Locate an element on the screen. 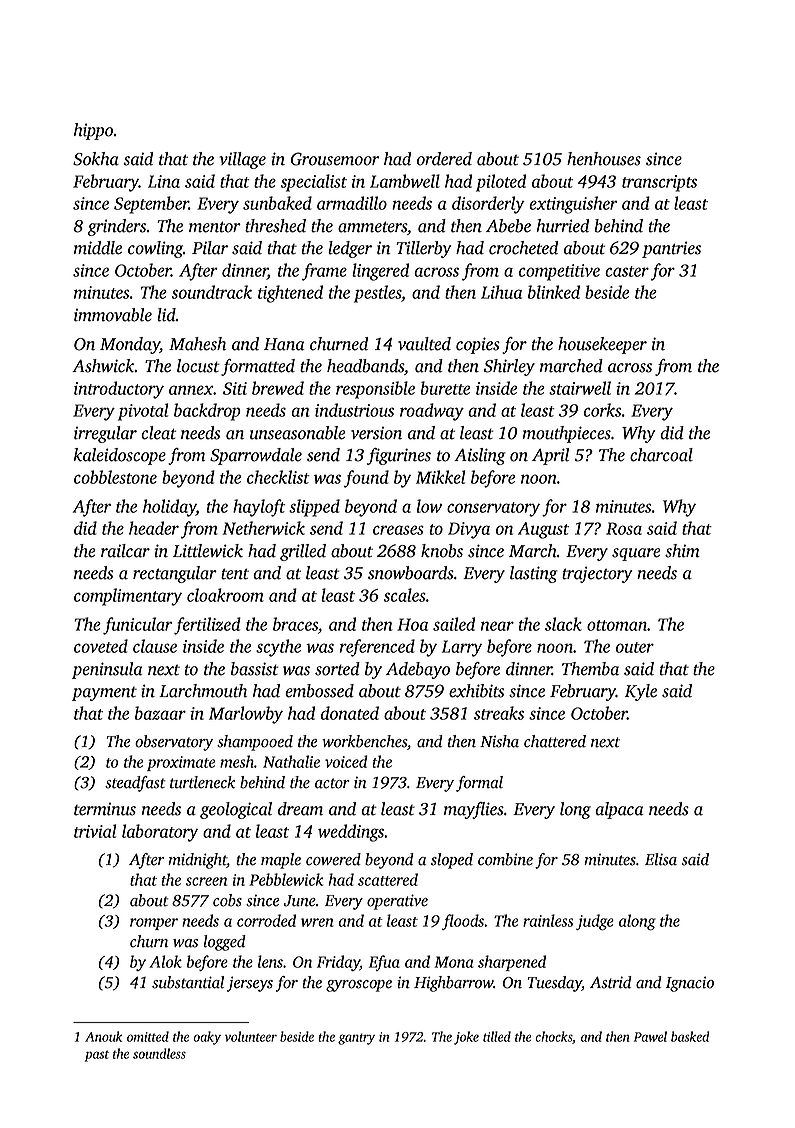 This screenshot has height=1128, width=795. Elisa is located at coordinates (661, 859).
